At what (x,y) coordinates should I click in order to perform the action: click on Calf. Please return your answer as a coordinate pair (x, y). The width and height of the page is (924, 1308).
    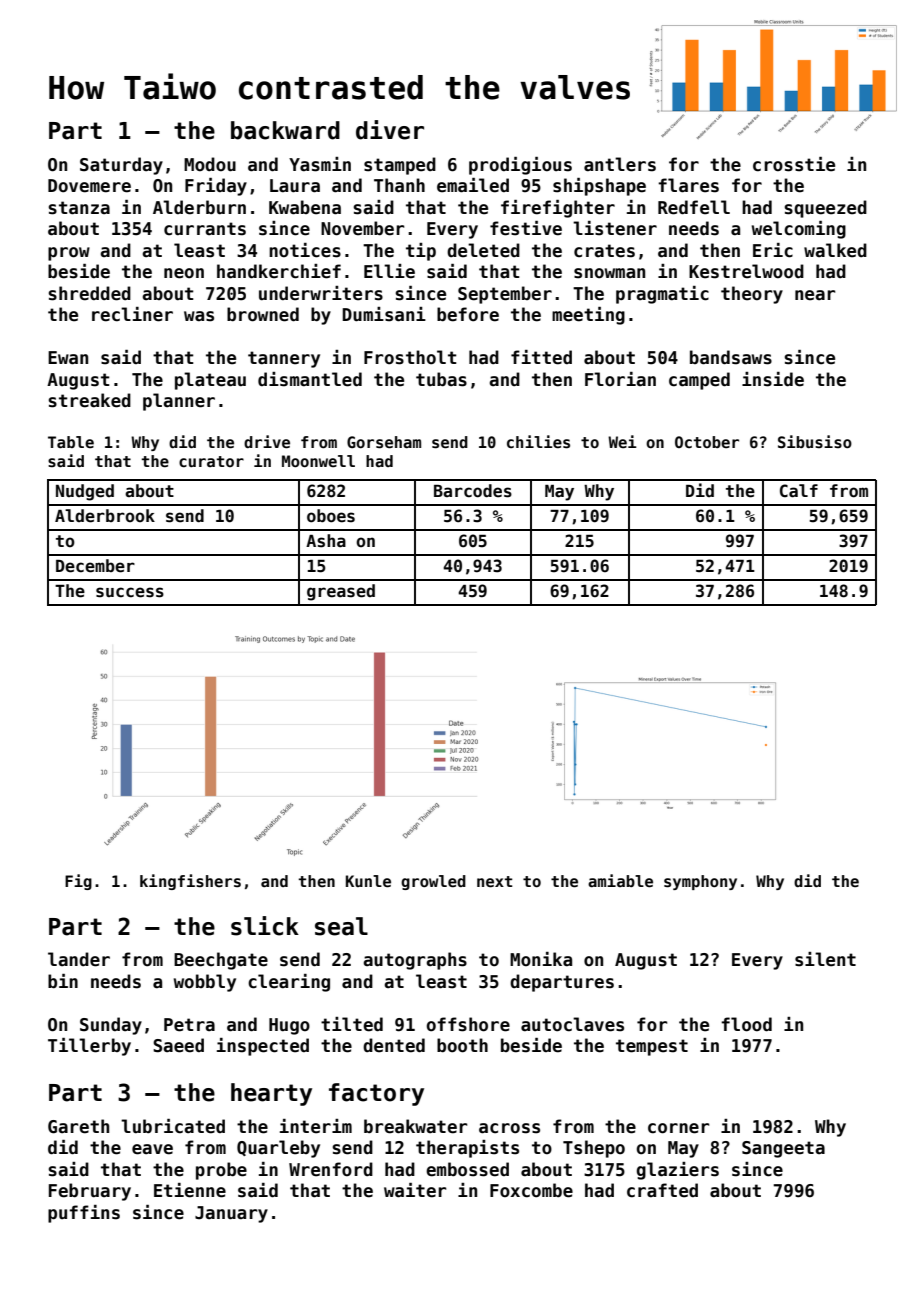
    Looking at the image, I should click on (799, 491).
